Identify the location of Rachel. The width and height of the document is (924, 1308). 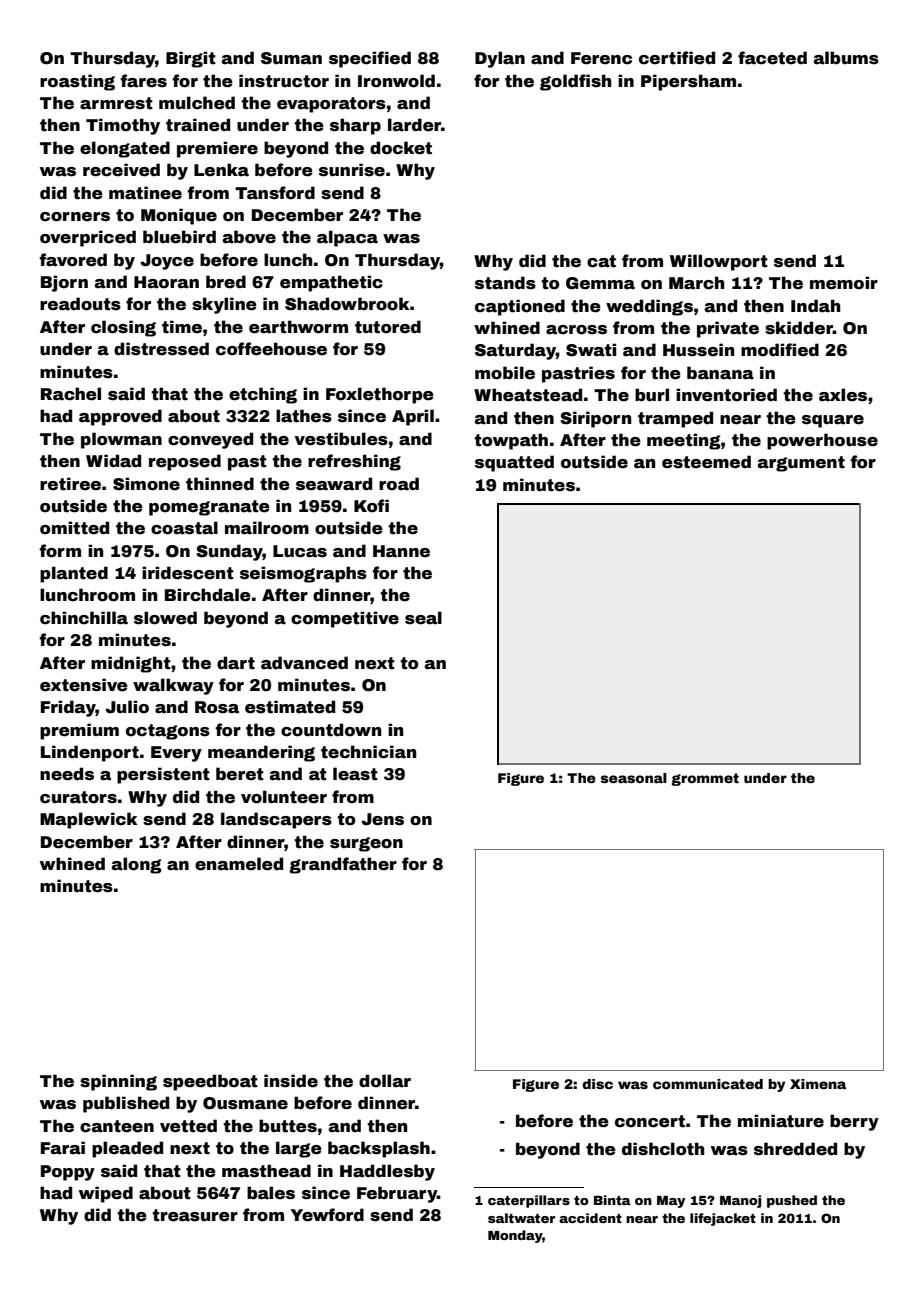
(71, 394).
